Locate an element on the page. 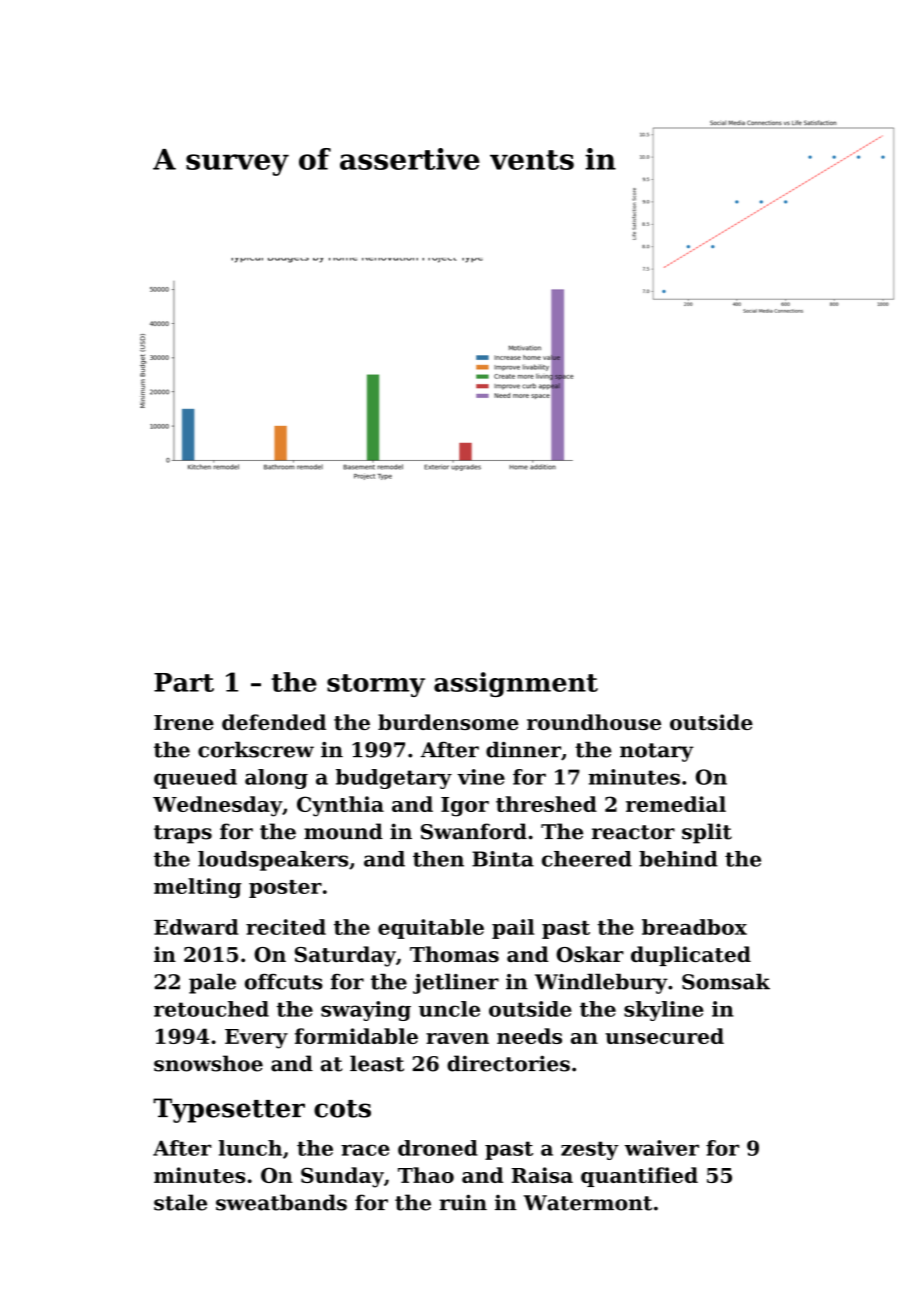 This document has width=924, height=1311. directories is located at coordinates (508, 1063).
